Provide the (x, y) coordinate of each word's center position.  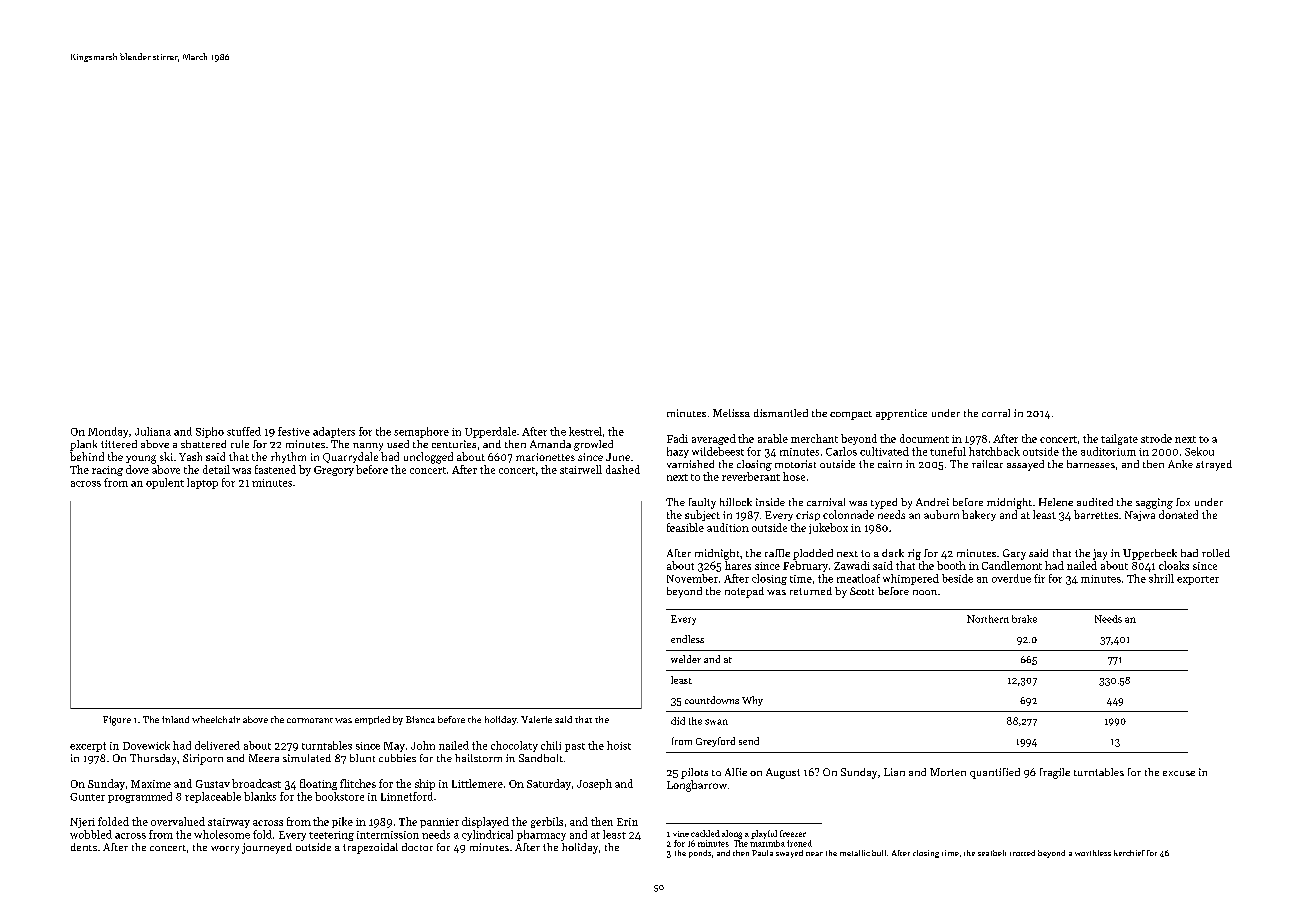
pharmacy (541, 835)
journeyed (267, 848)
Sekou (1199, 451)
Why (752, 701)
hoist (619, 745)
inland (175, 719)
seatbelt (992, 853)
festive (294, 431)
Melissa (731, 413)
